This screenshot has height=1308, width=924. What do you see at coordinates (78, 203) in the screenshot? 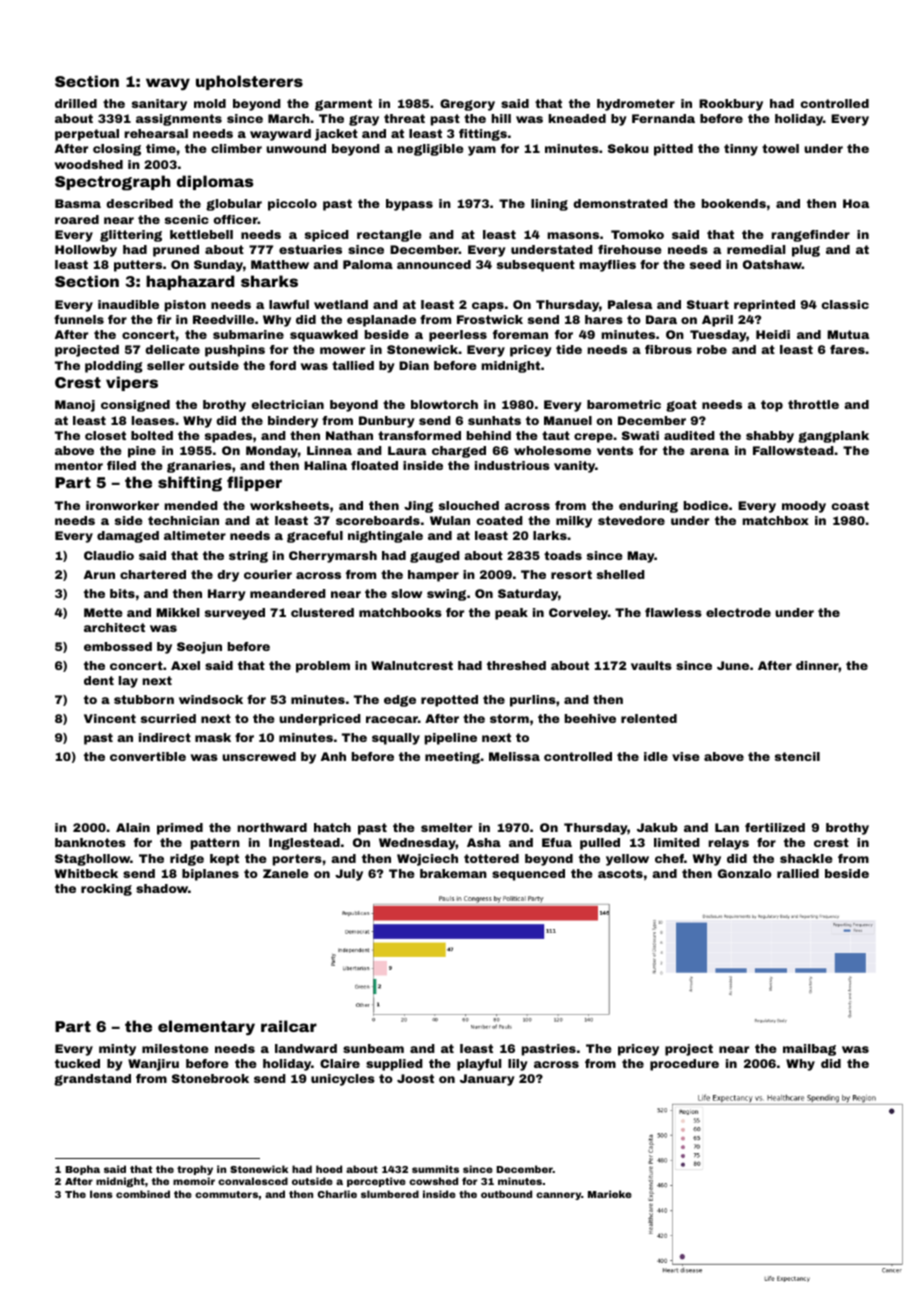
I see `Basma` at bounding box center [78, 203].
